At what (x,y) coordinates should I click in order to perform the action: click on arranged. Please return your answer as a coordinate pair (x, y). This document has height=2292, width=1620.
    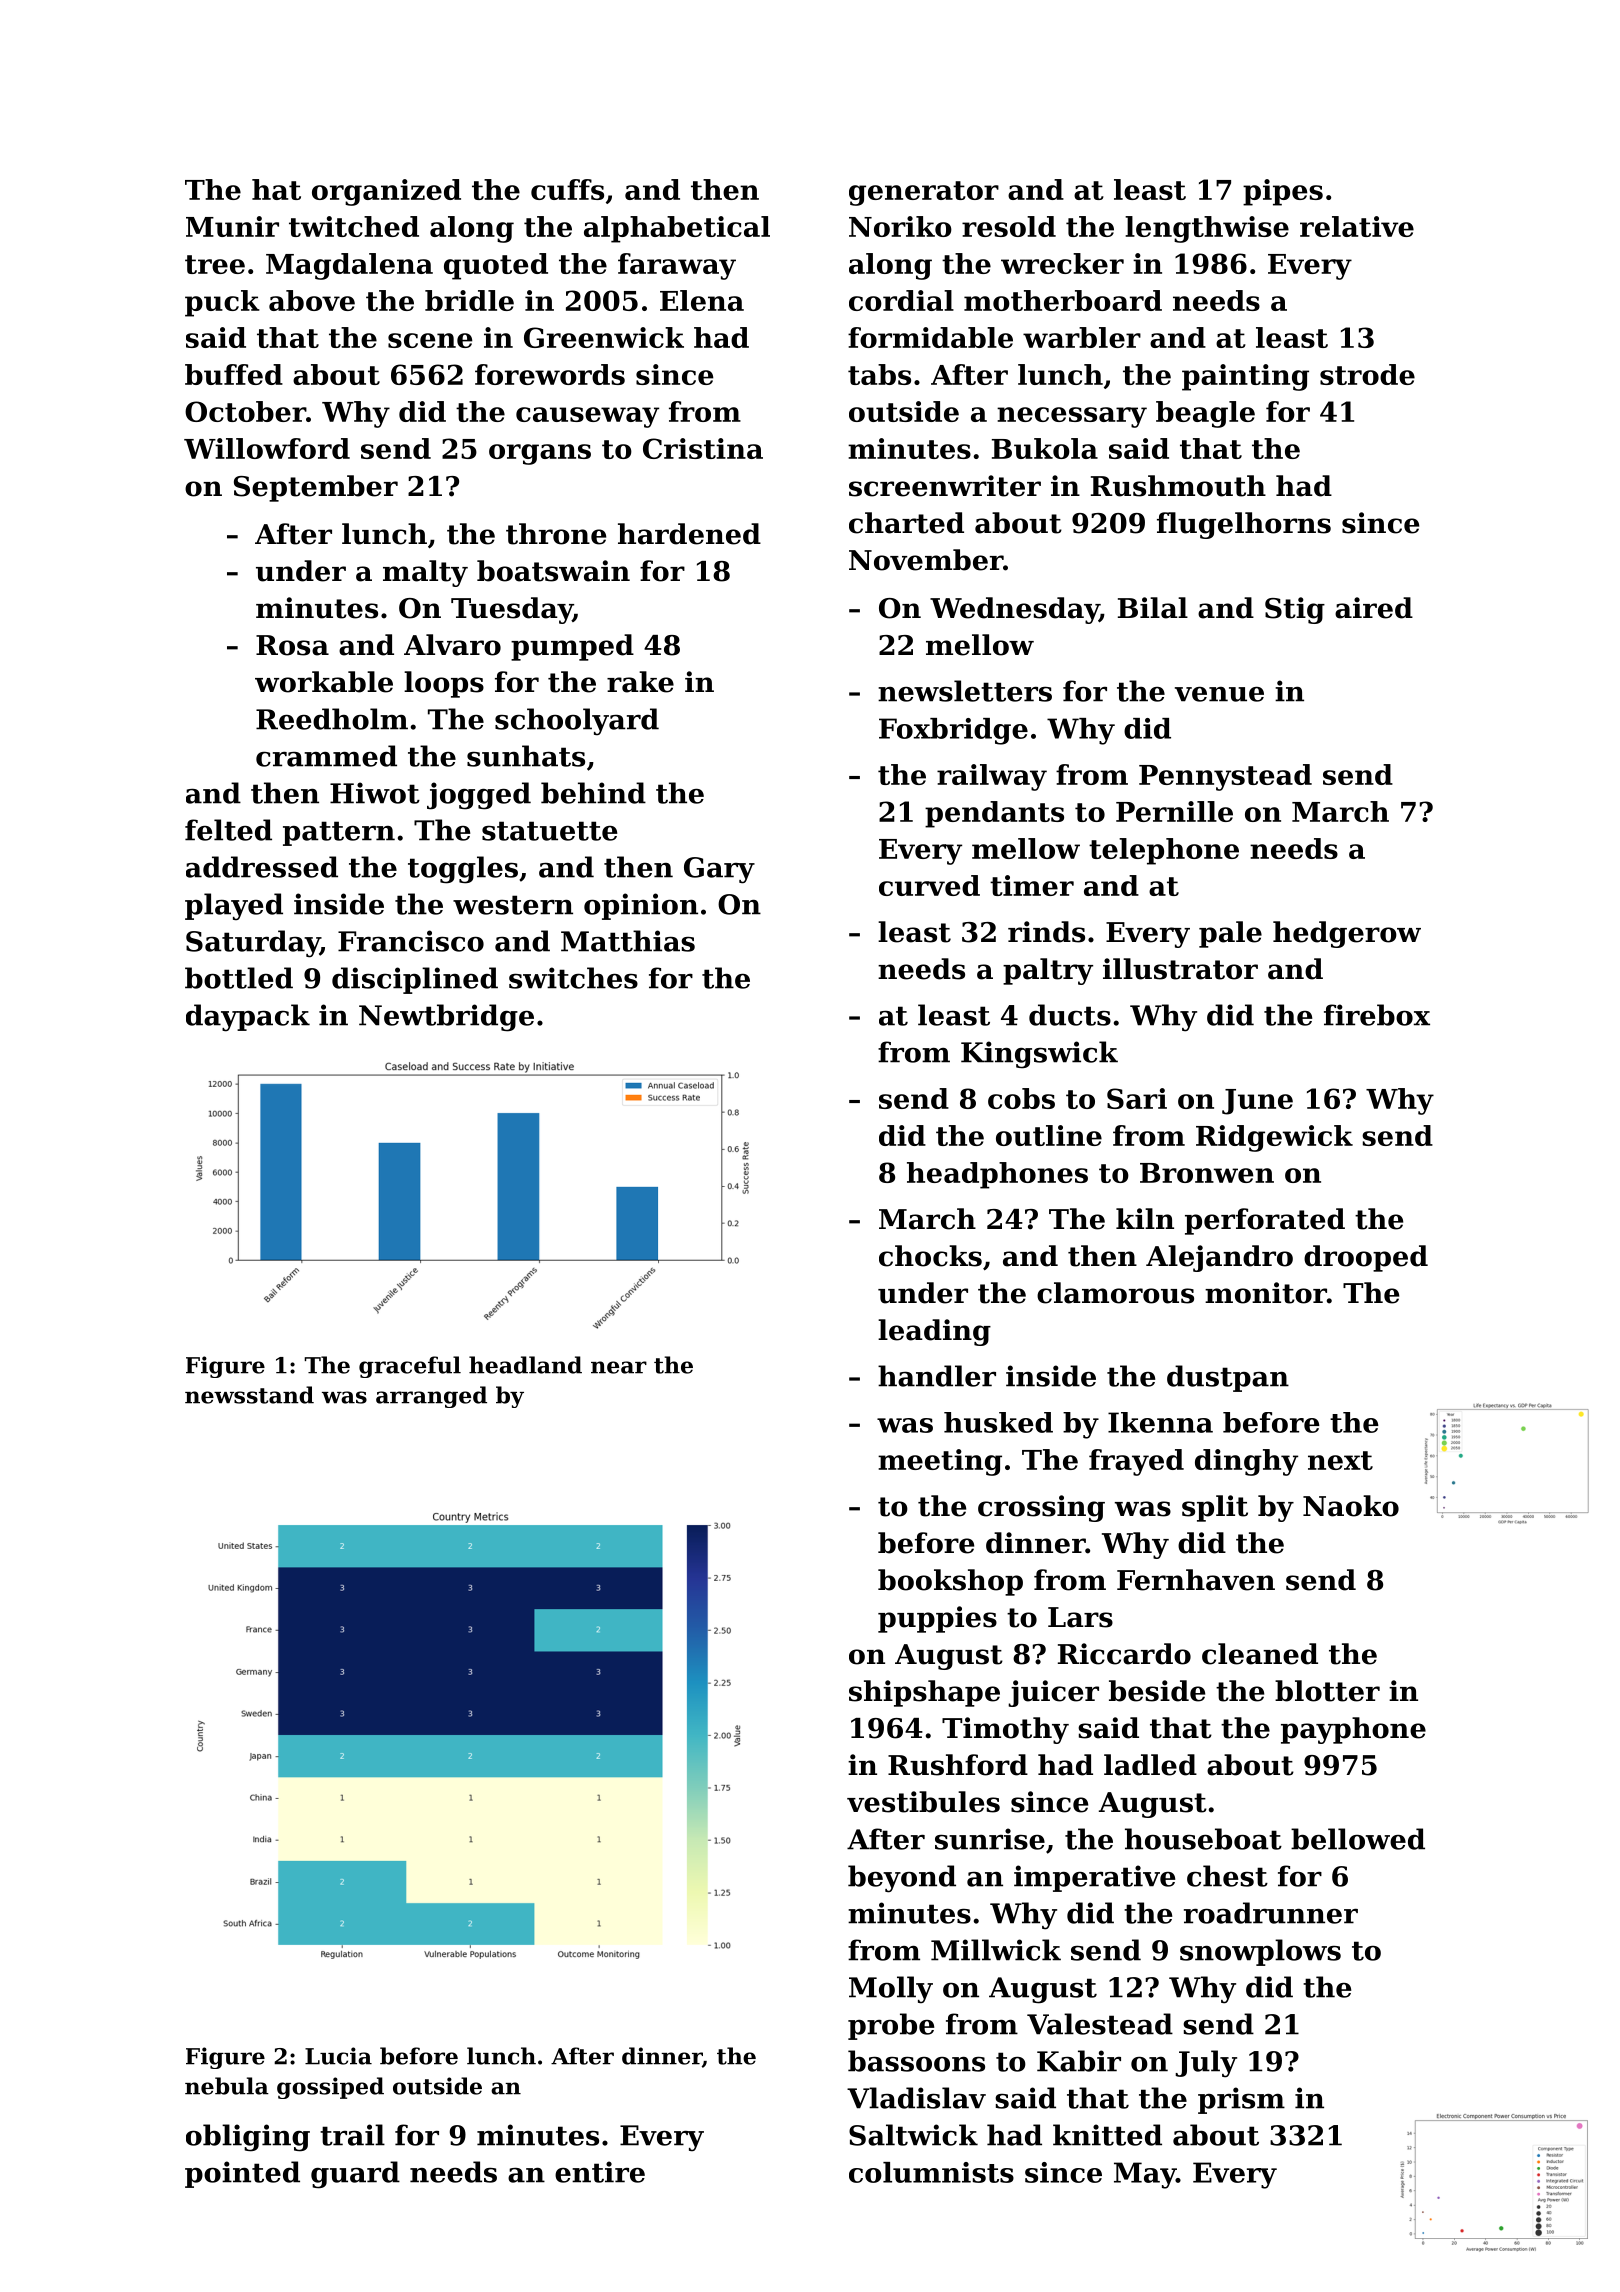
    Looking at the image, I should click on (431, 1397).
